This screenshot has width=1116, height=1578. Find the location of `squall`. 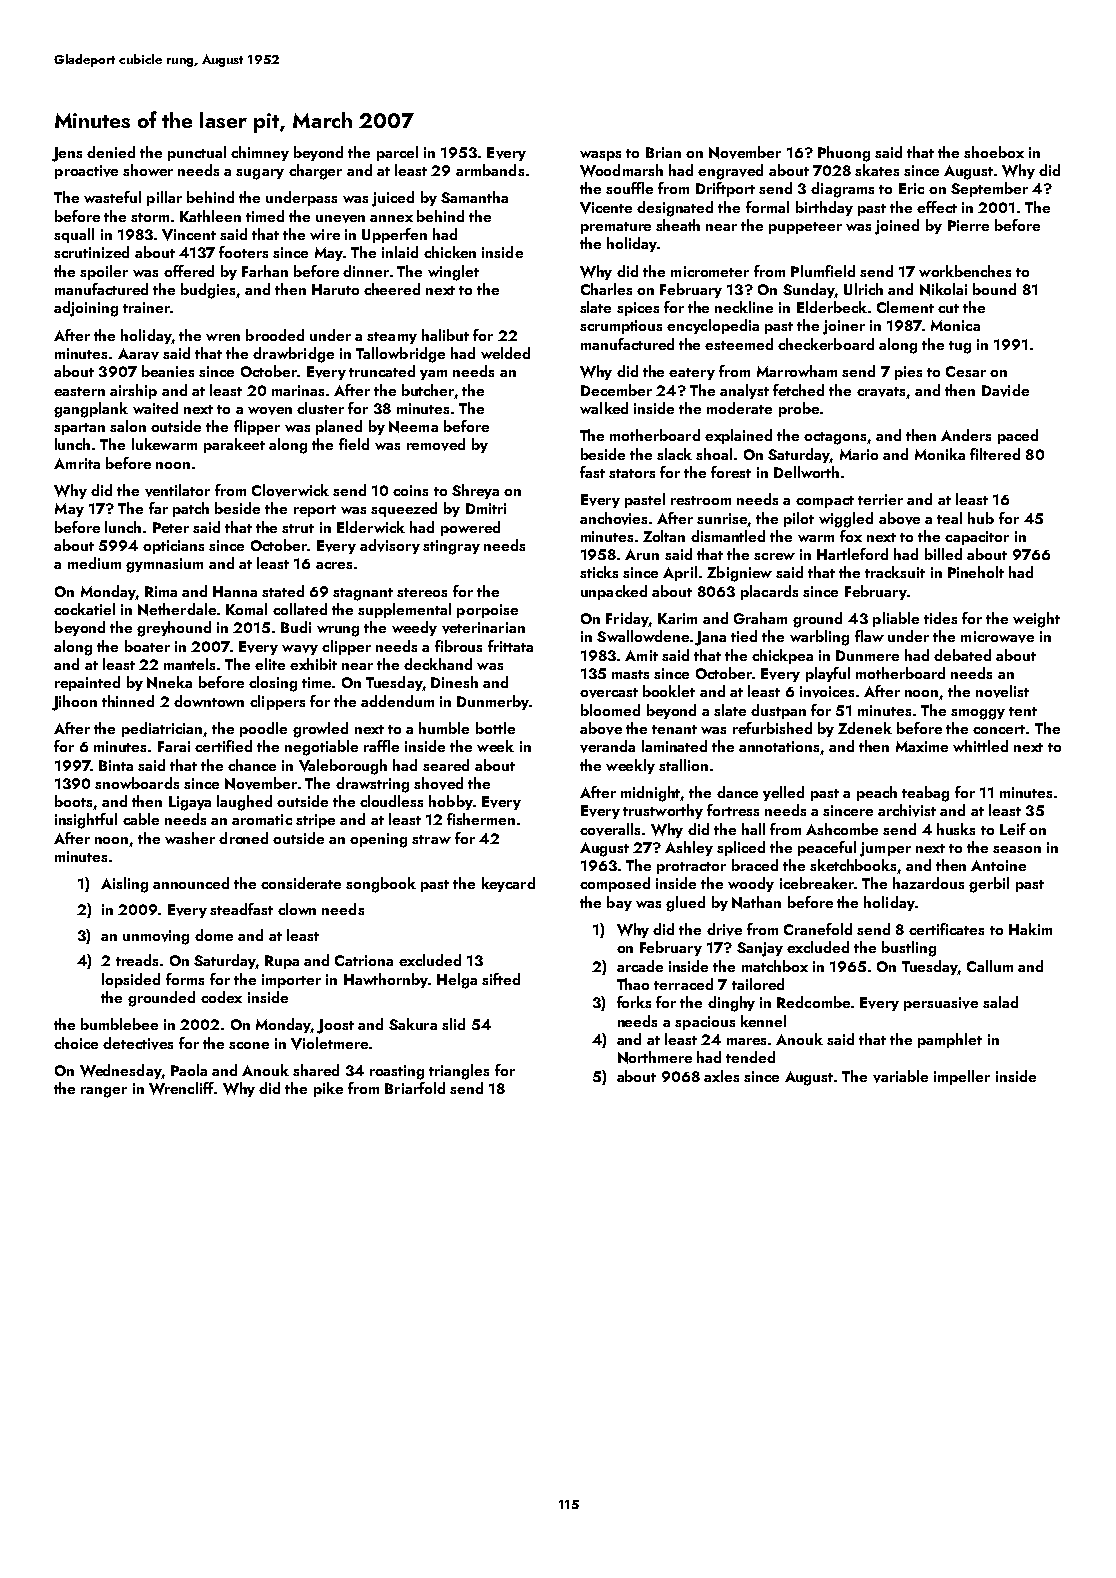

squall is located at coordinates (74, 235).
